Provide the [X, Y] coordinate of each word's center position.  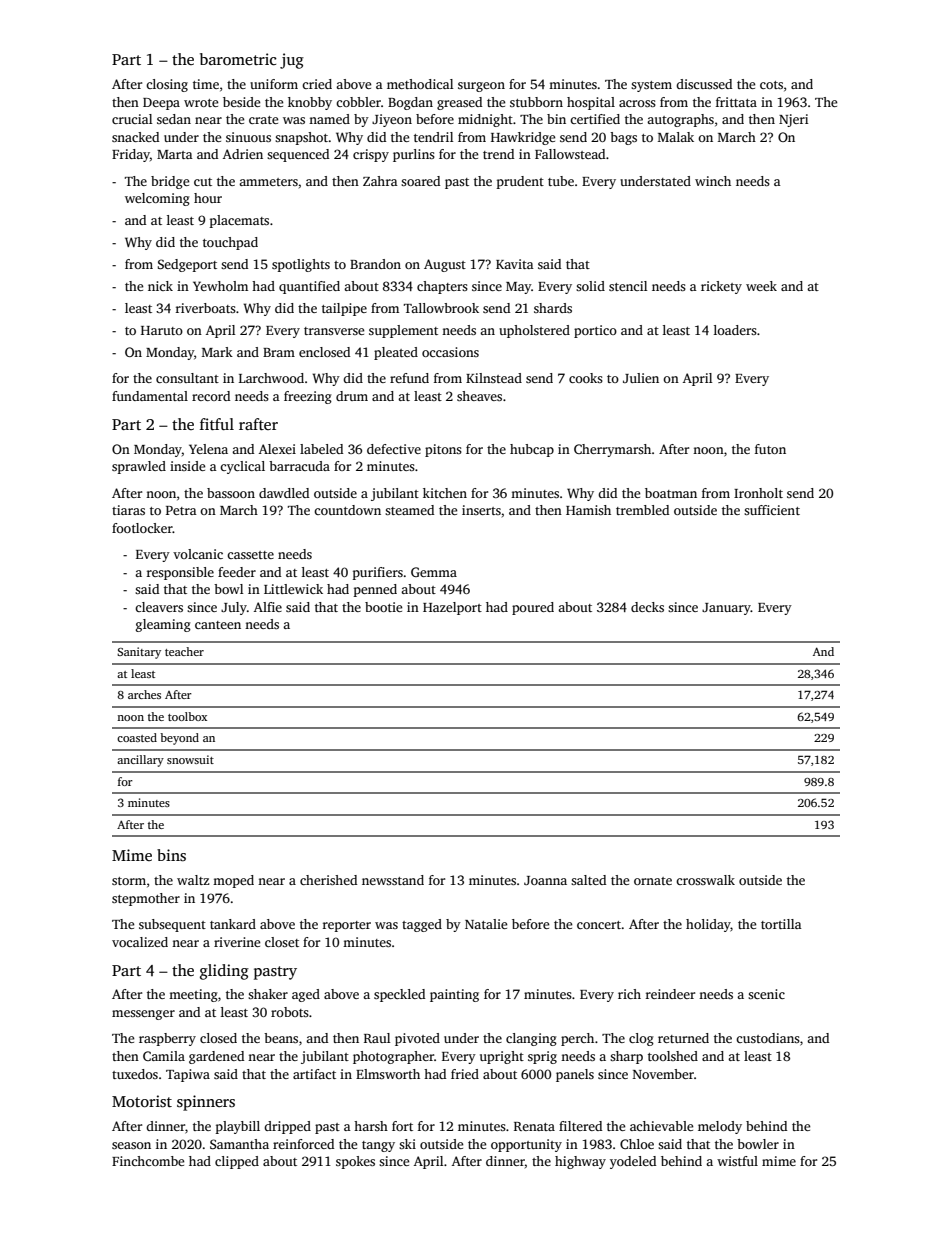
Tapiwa [188, 1075]
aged [306, 995]
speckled [399, 995]
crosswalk [705, 880]
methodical [420, 84]
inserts [481, 510]
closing [167, 85]
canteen [218, 625]
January [726, 609]
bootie [383, 607]
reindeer [670, 994]
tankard [233, 924]
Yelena [208, 449]
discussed [704, 84]
